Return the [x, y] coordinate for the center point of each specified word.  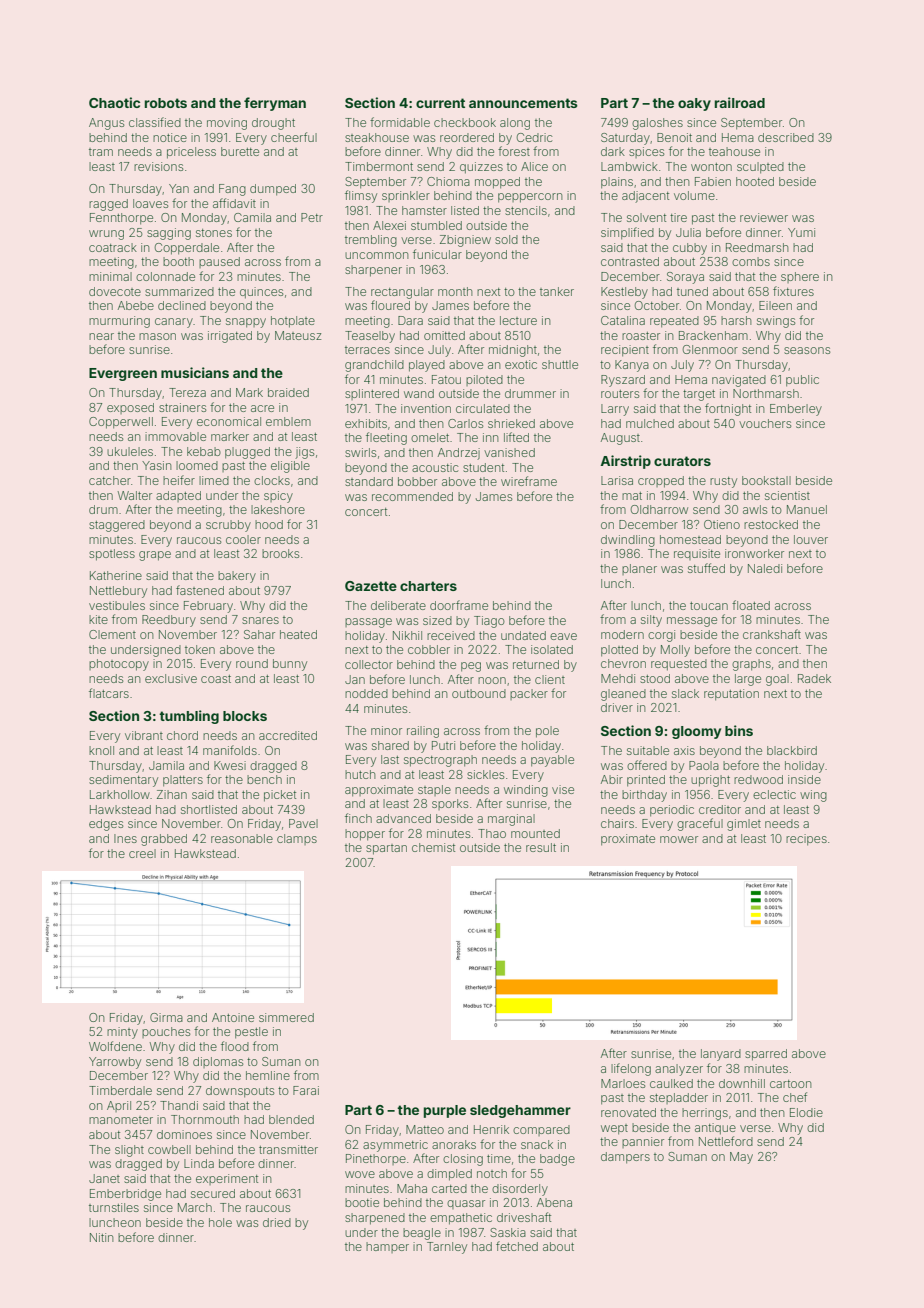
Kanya [632, 366]
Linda [199, 1163]
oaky [694, 104]
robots [166, 103]
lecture [518, 320]
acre [262, 408]
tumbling [189, 717]
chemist [433, 847]
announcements [523, 103]
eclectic [774, 794]
